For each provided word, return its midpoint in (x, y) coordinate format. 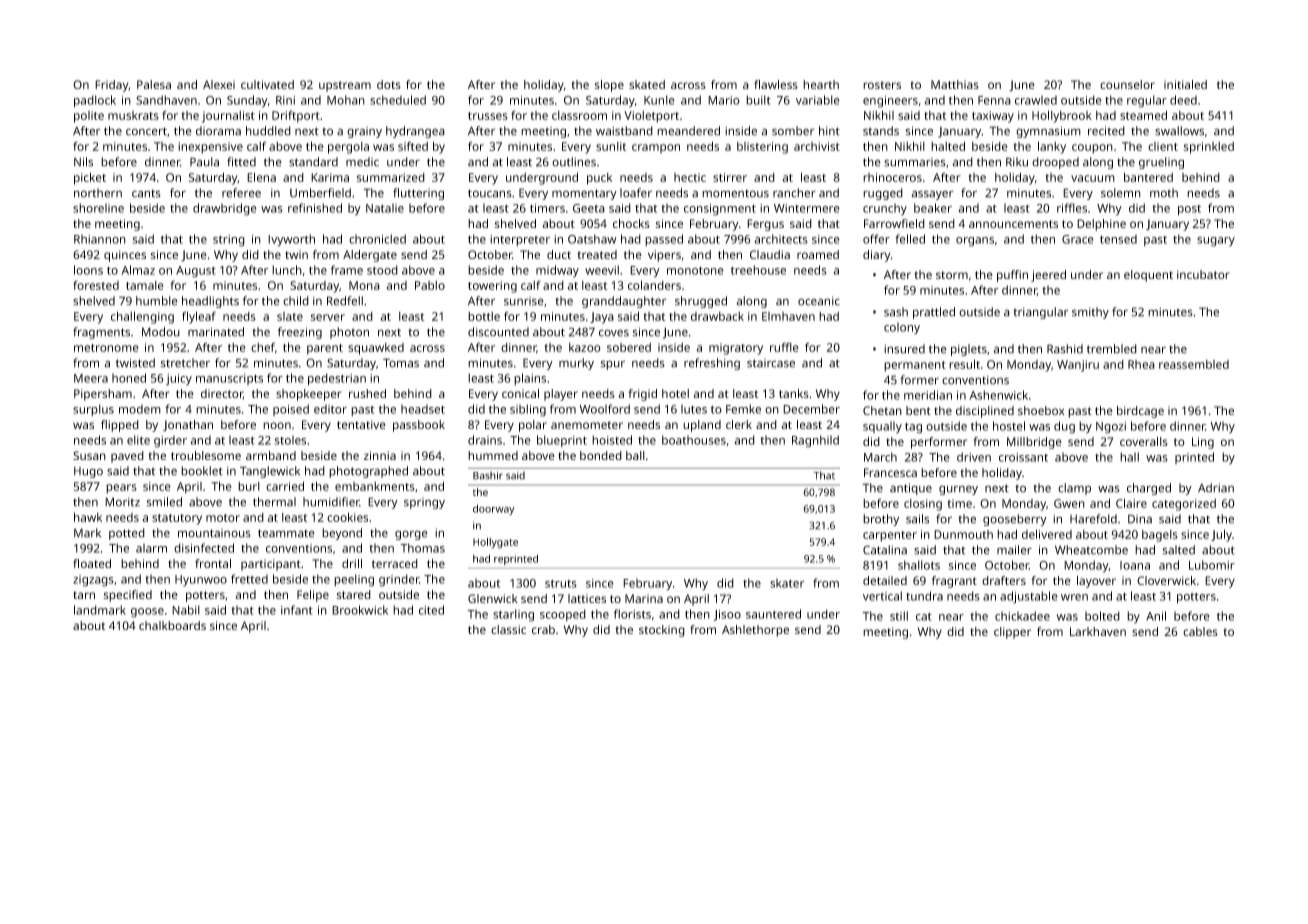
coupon (1092, 149)
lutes (694, 409)
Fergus (765, 225)
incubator (1203, 274)
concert (146, 131)
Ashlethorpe (755, 631)
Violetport (651, 117)
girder (170, 441)
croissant (1023, 457)
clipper (1012, 633)
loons (88, 270)
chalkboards (172, 625)
